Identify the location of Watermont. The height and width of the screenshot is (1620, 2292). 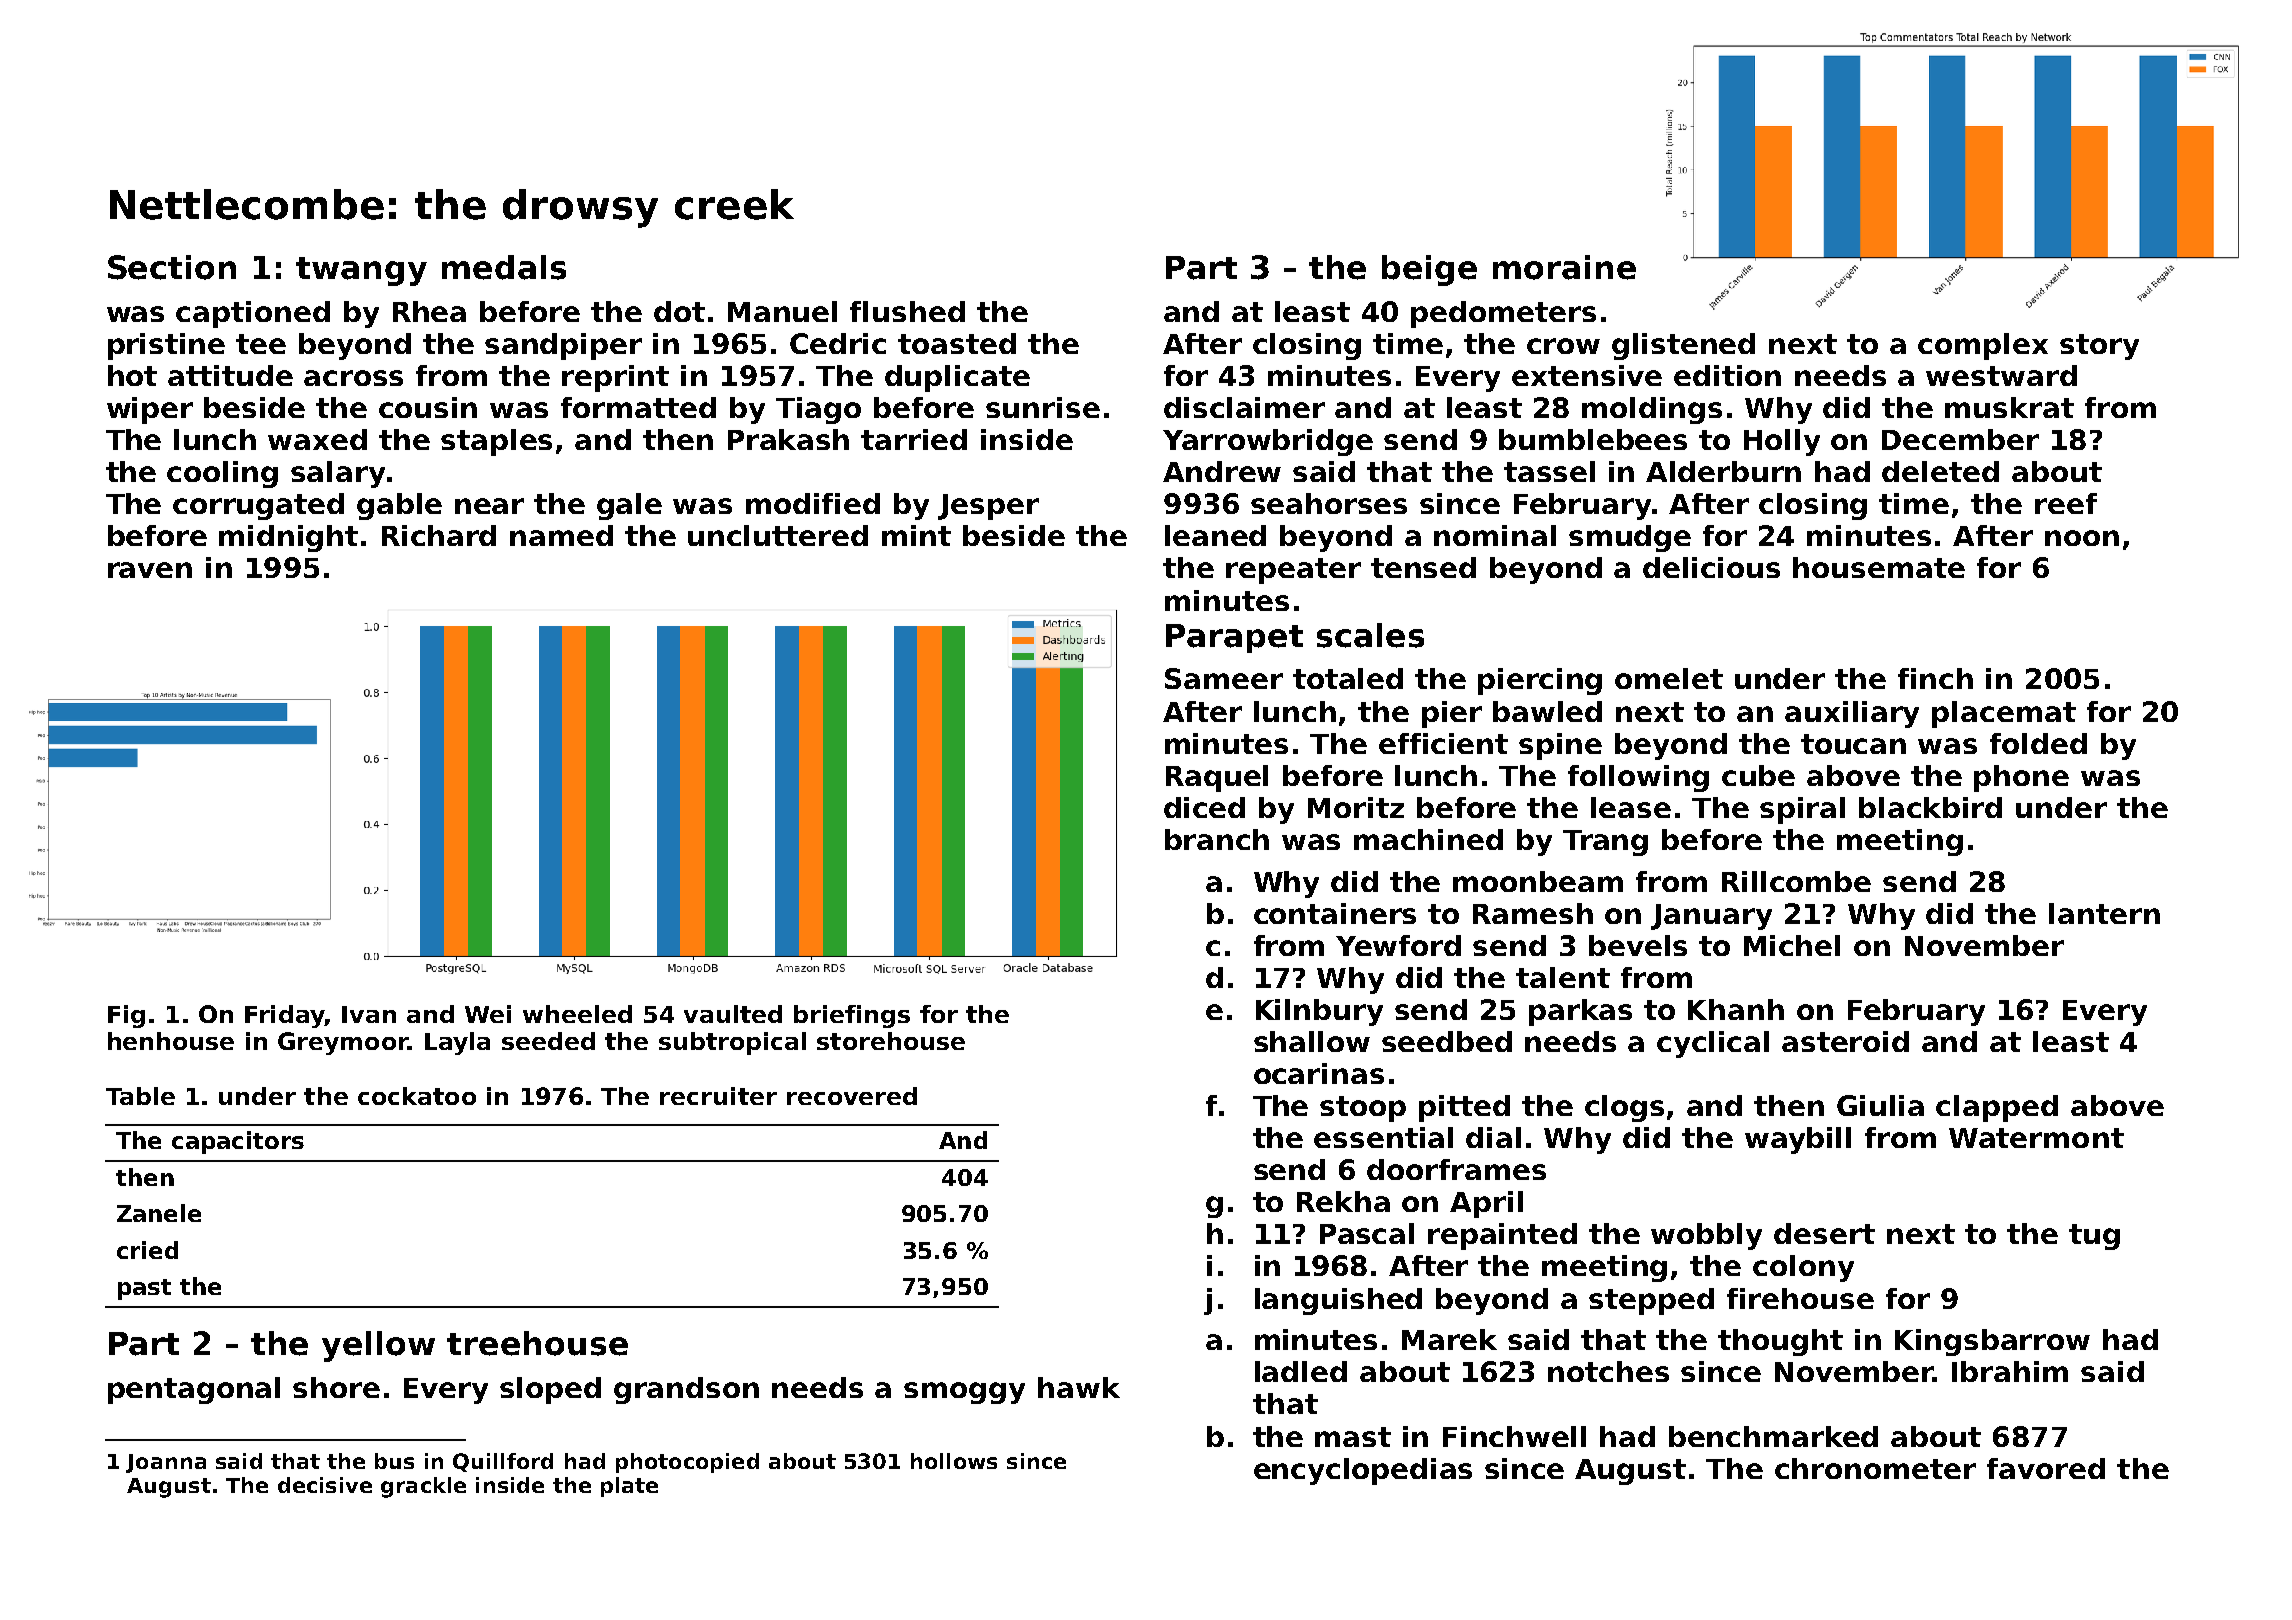
(2036, 1138).
